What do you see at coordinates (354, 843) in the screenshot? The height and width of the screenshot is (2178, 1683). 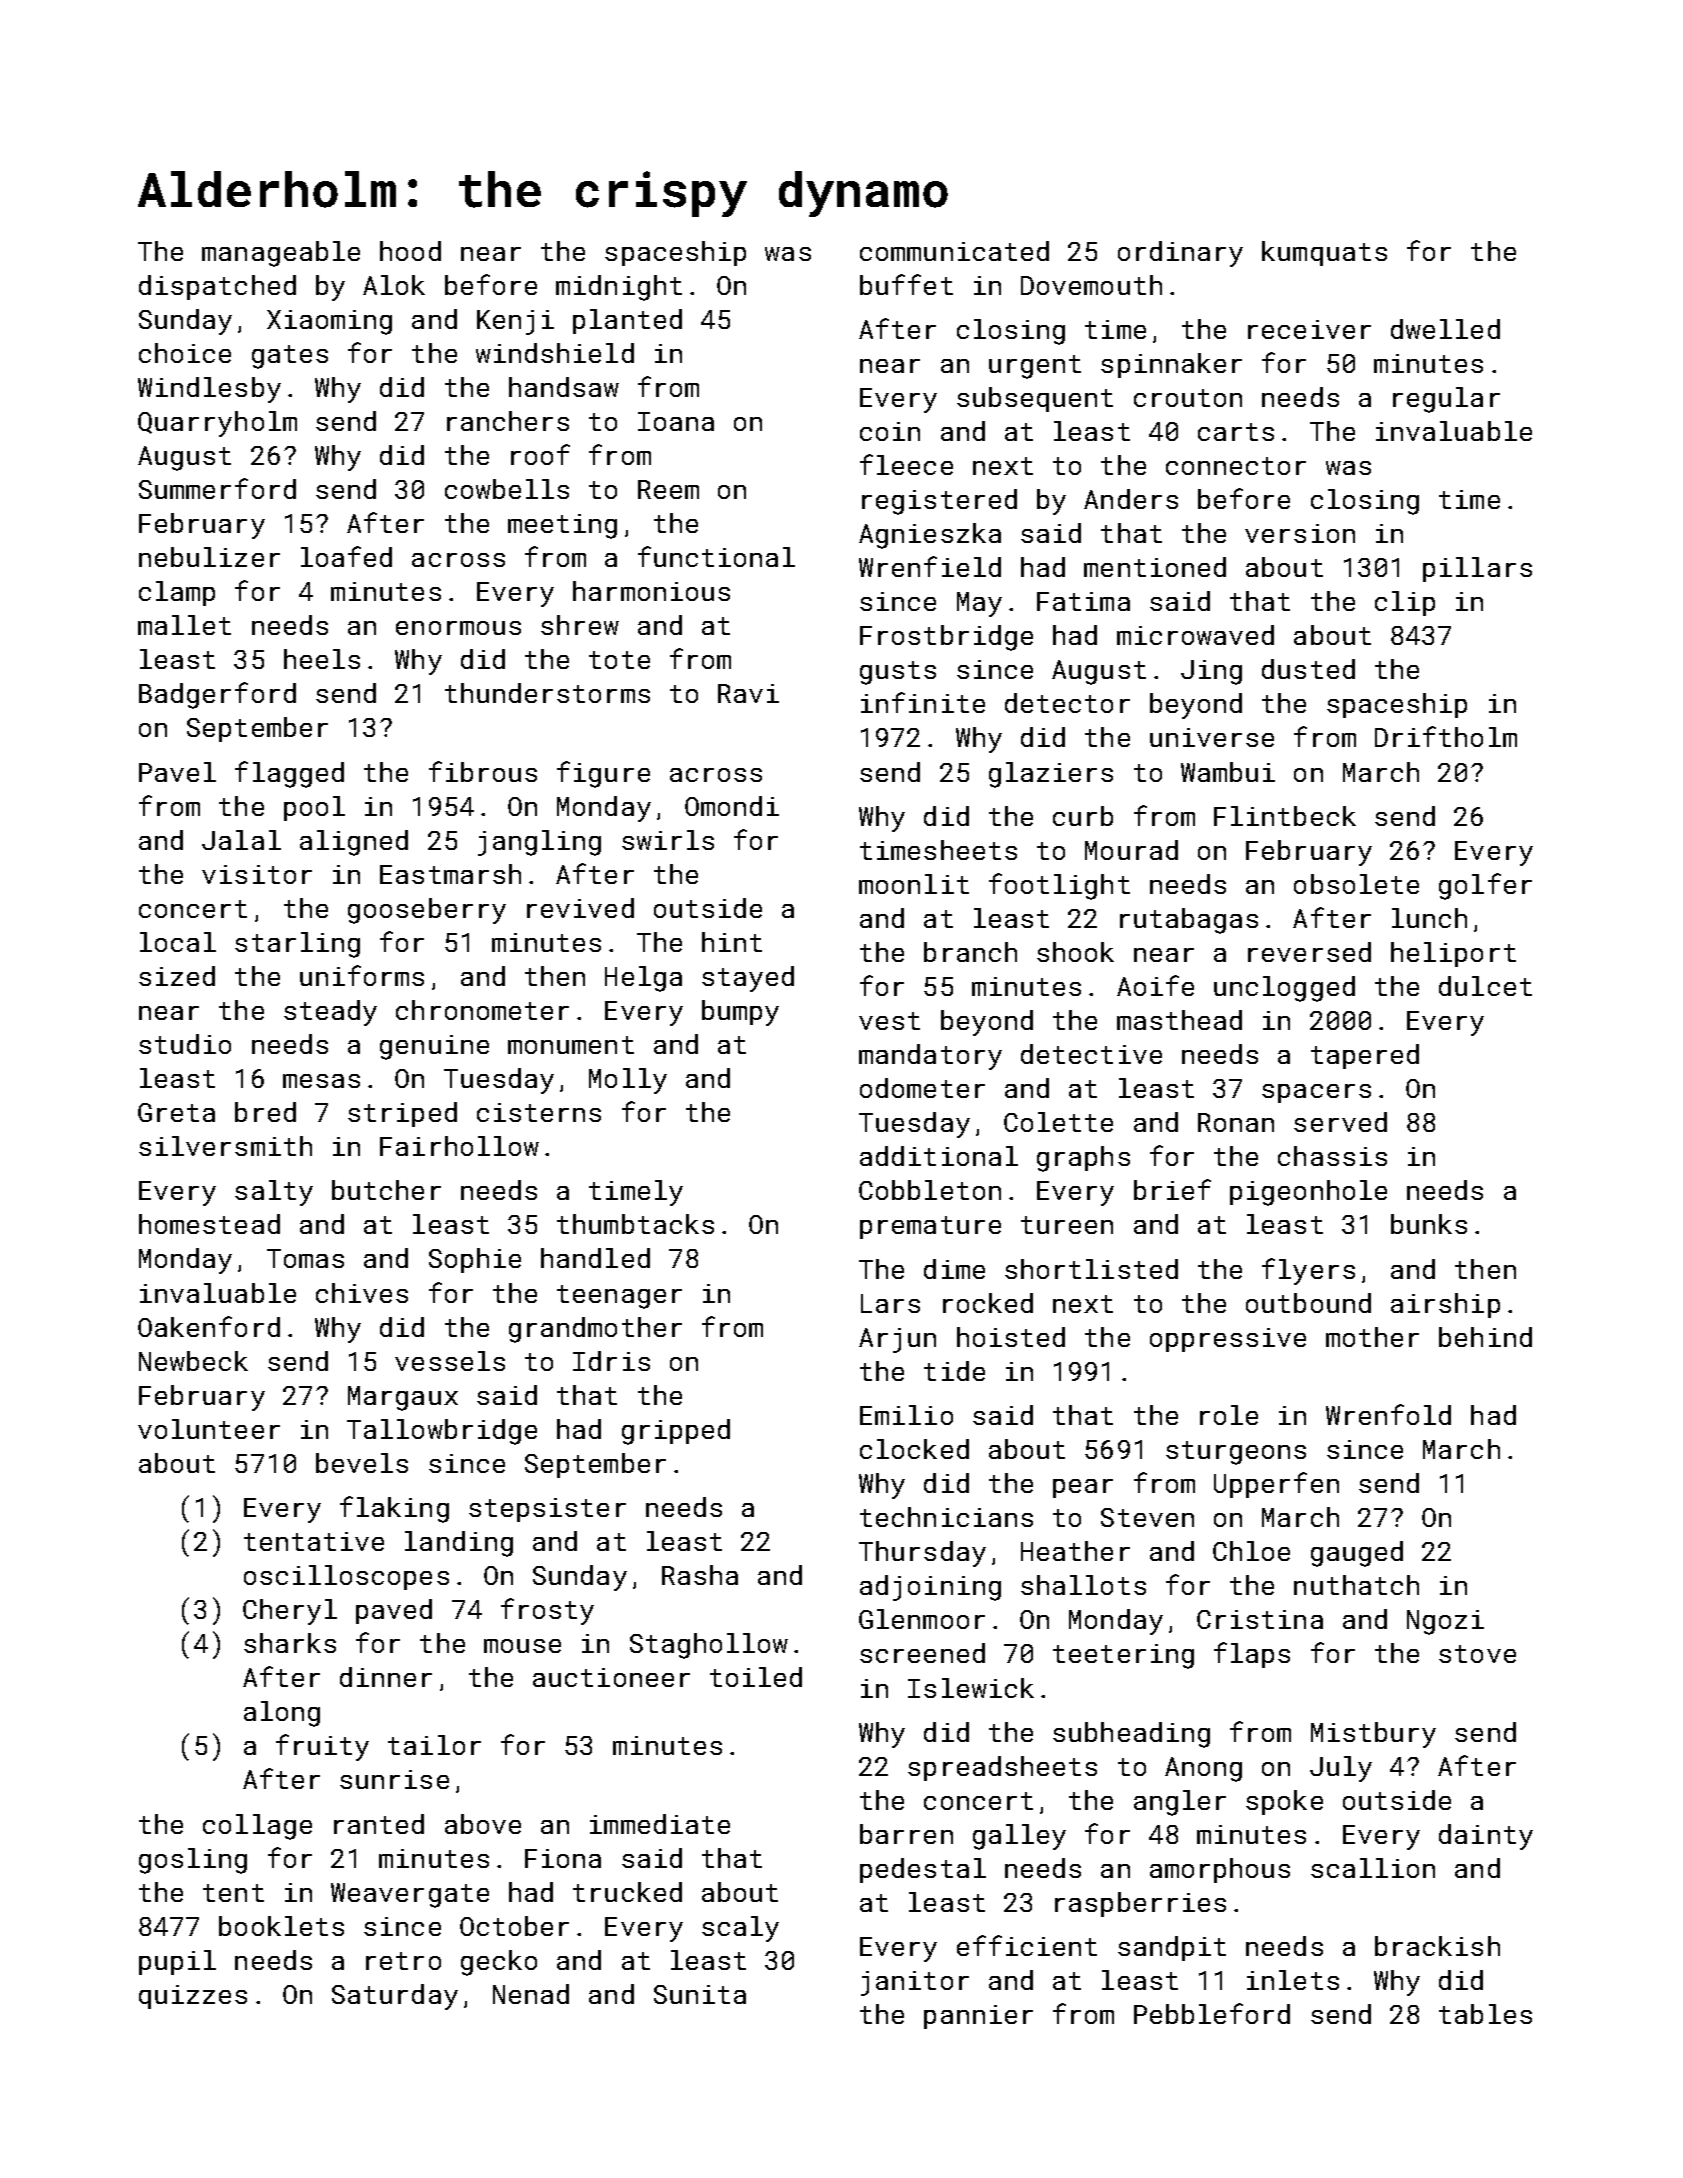 I see `aligned` at bounding box center [354, 843].
